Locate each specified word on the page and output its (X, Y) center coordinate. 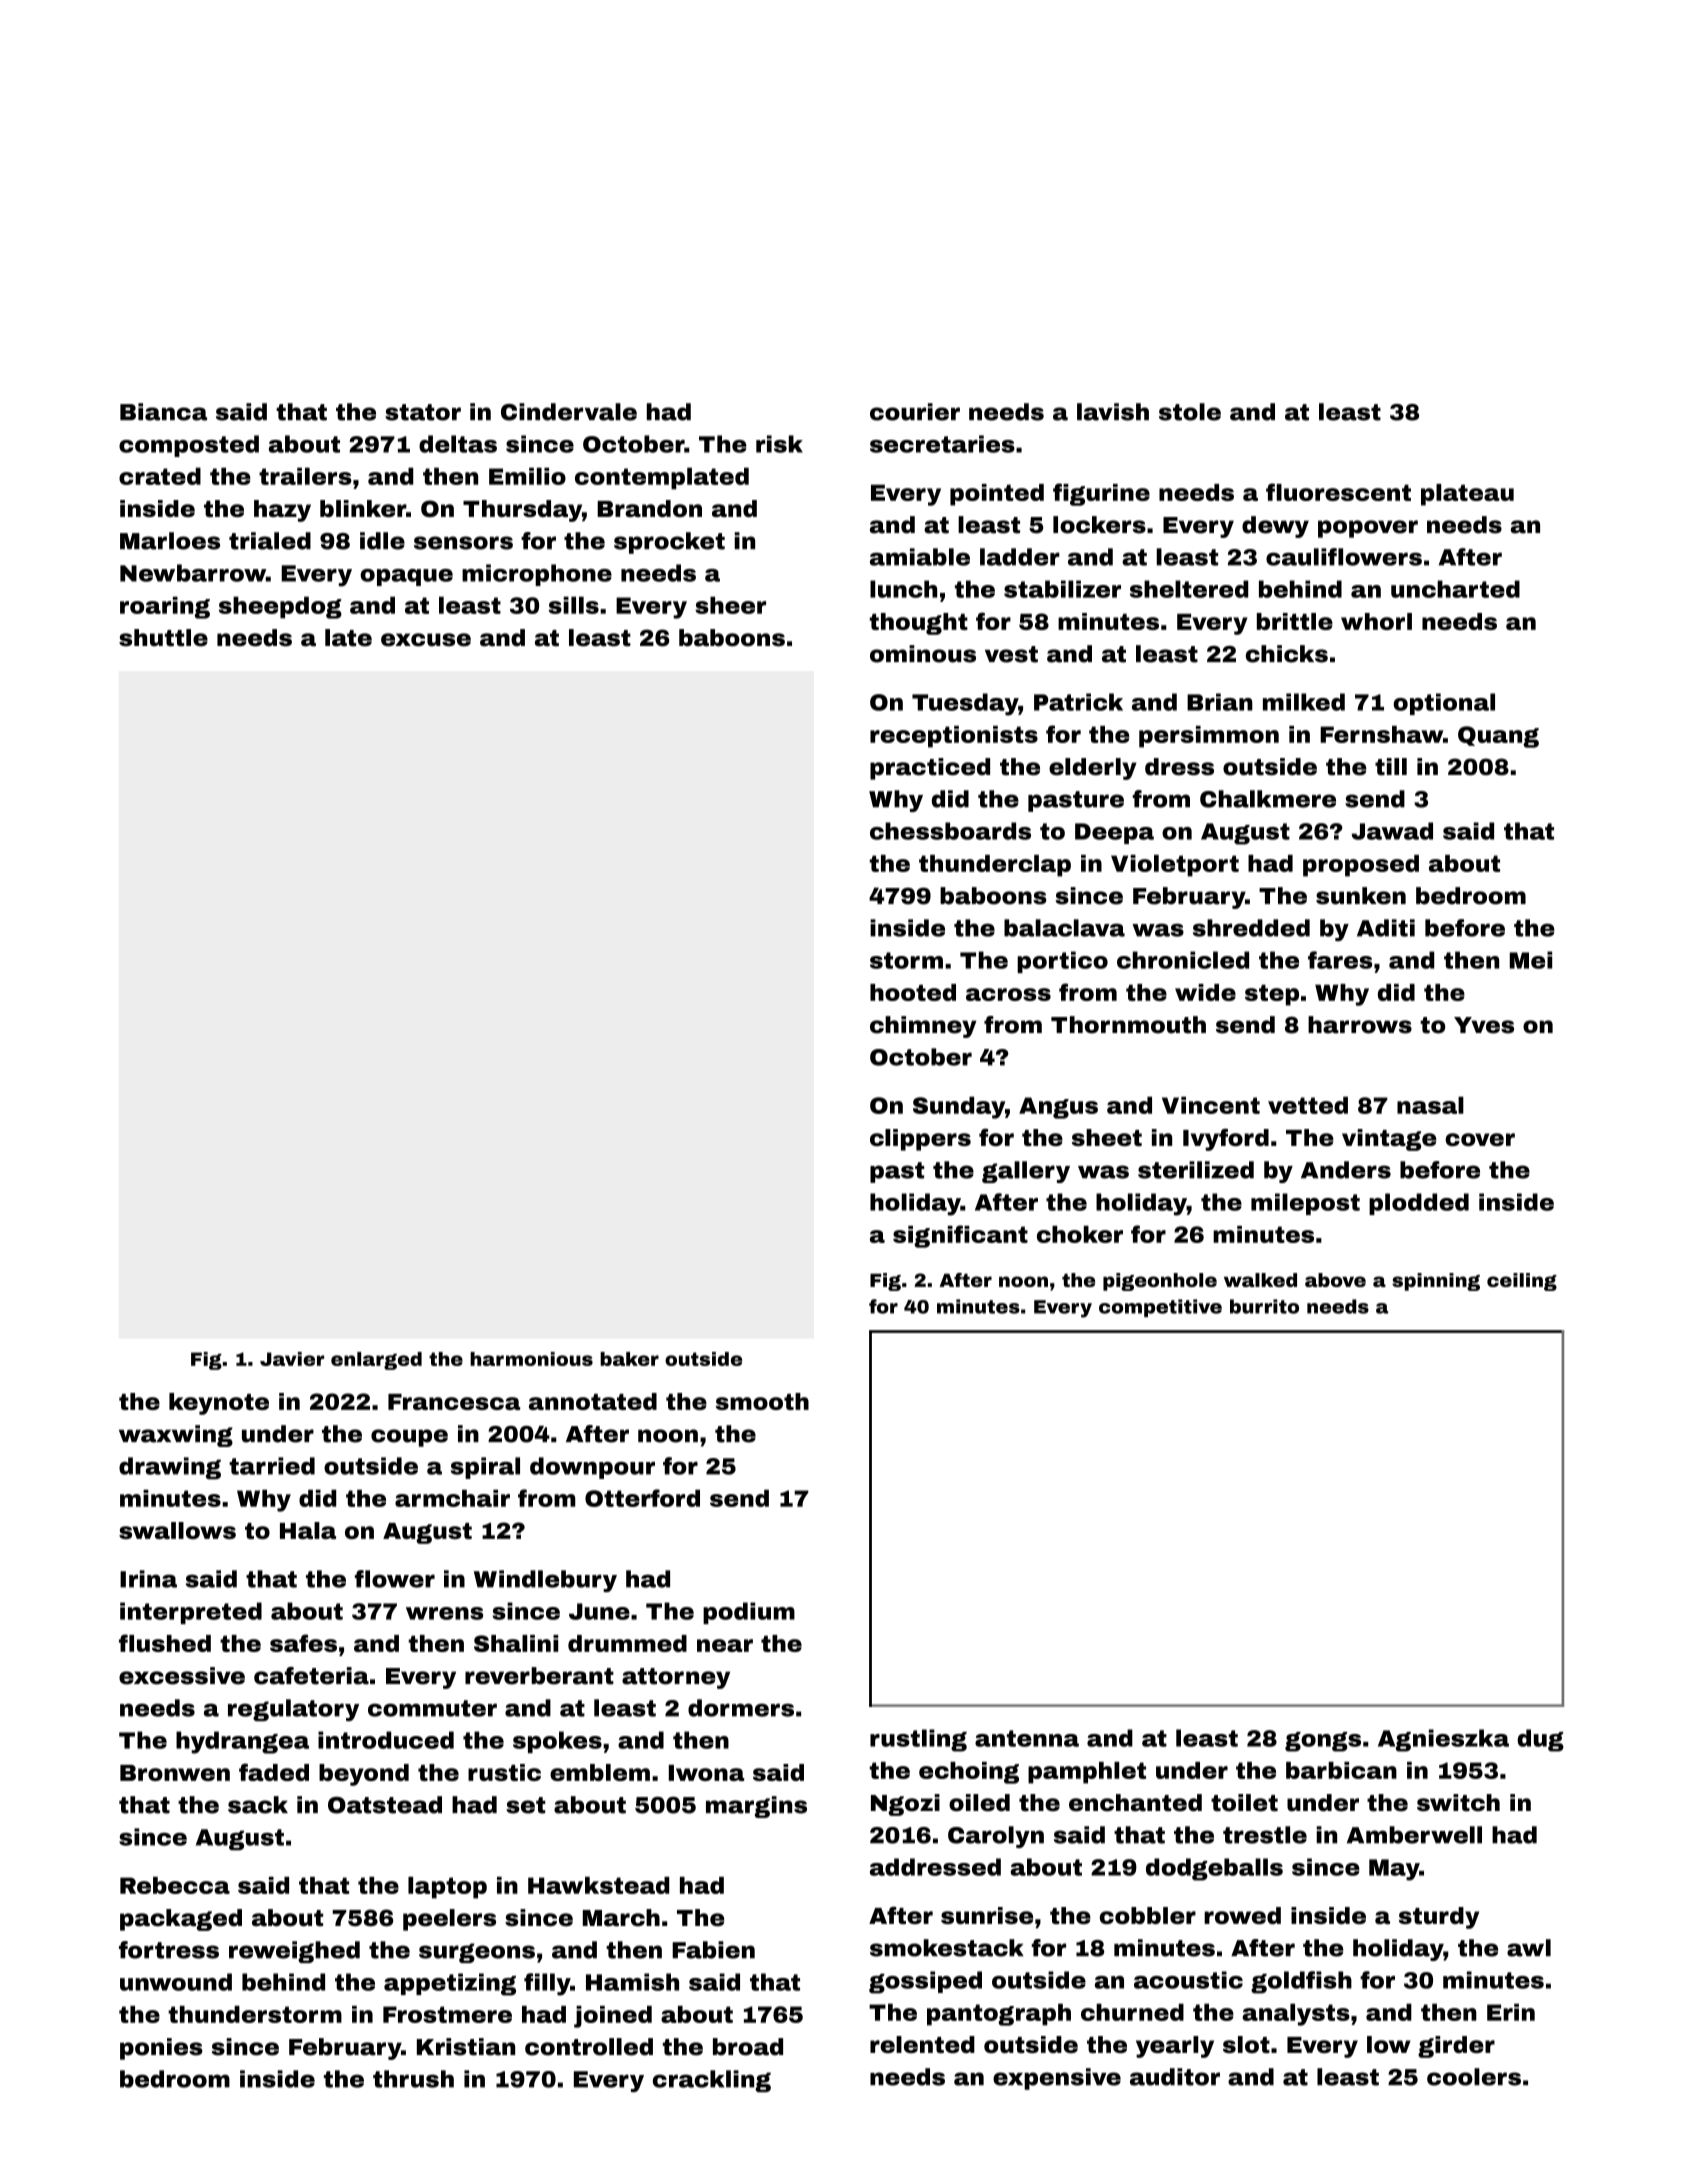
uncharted (1455, 589)
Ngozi (905, 1805)
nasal (1430, 1105)
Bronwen (175, 1773)
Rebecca (175, 1885)
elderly (1093, 769)
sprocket (669, 543)
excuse (426, 640)
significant (960, 1236)
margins (756, 1807)
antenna (1027, 1738)
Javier (292, 1359)
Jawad (1392, 831)
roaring (165, 607)
